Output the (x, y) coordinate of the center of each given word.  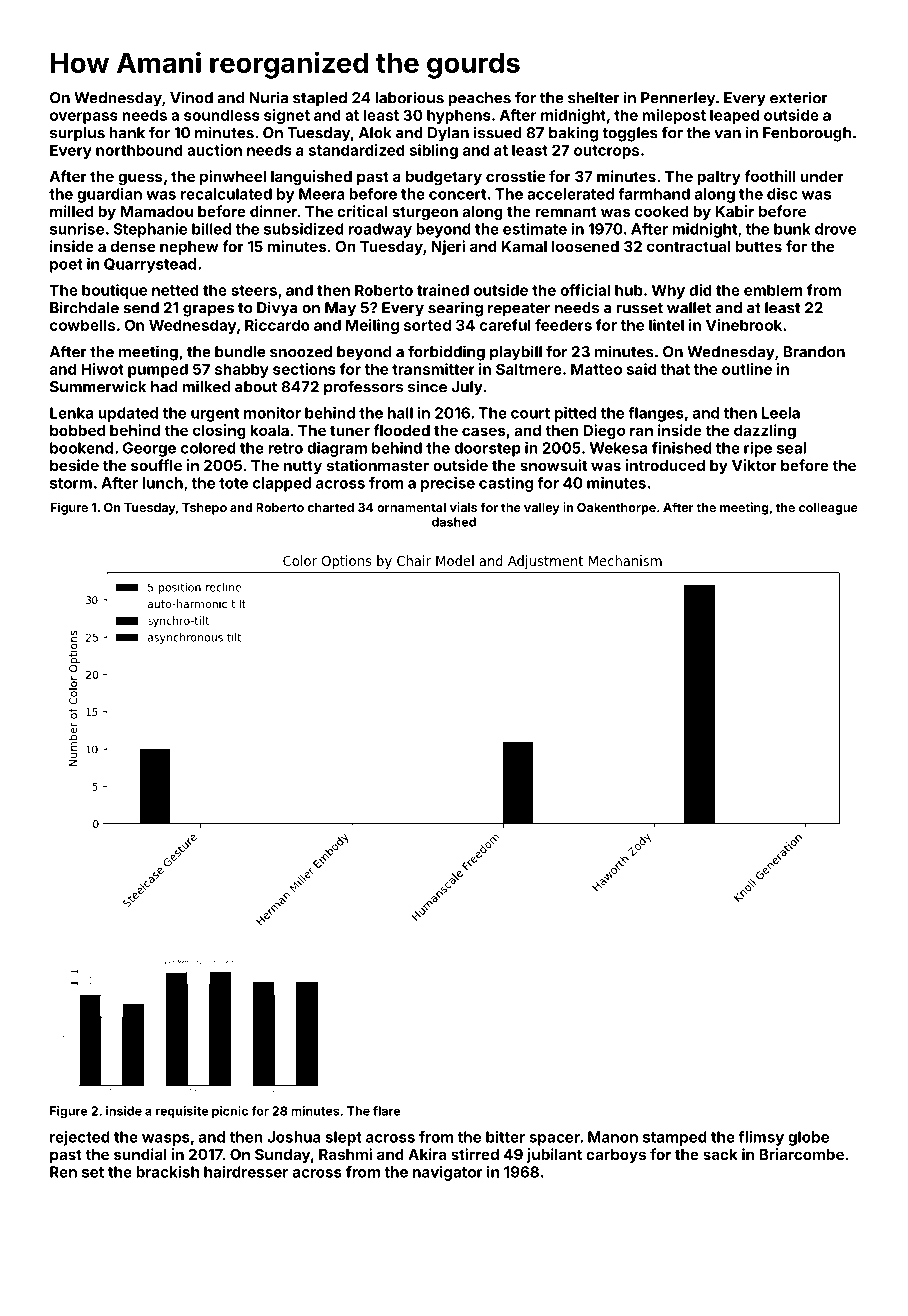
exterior (799, 97)
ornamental (411, 507)
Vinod (191, 97)
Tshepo (204, 509)
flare (386, 1111)
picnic (230, 1112)
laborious (409, 97)
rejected (80, 1138)
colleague (828, 509)
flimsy (761, 1138)
